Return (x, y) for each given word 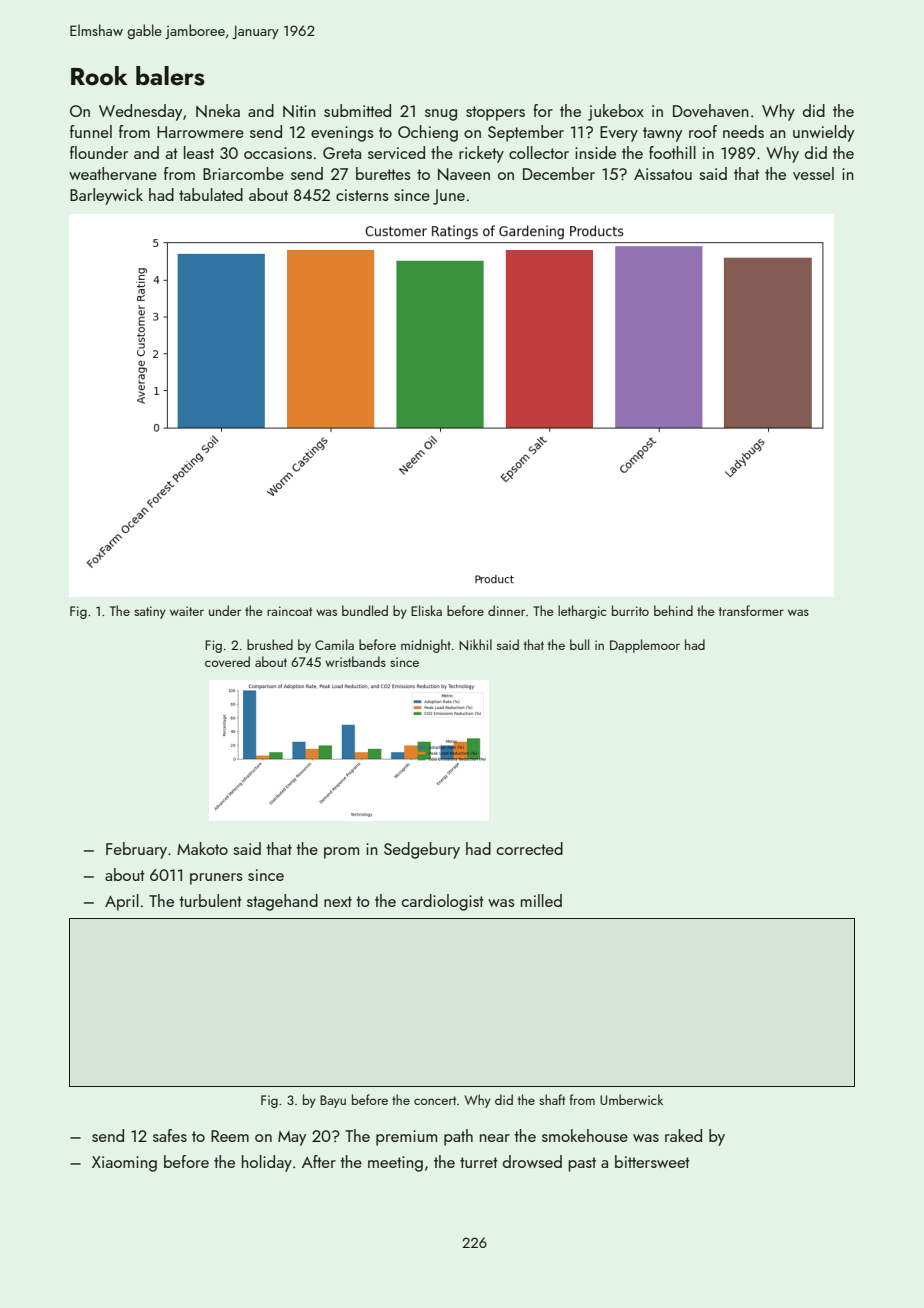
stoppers (495, 113)
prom (341, 853)
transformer (751, 610)
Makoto (202, 848)
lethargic (582, 612)
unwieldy (823, 133)
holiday (267, 1163)
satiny (150, 612)
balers (170, 76)
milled (541, 900)
